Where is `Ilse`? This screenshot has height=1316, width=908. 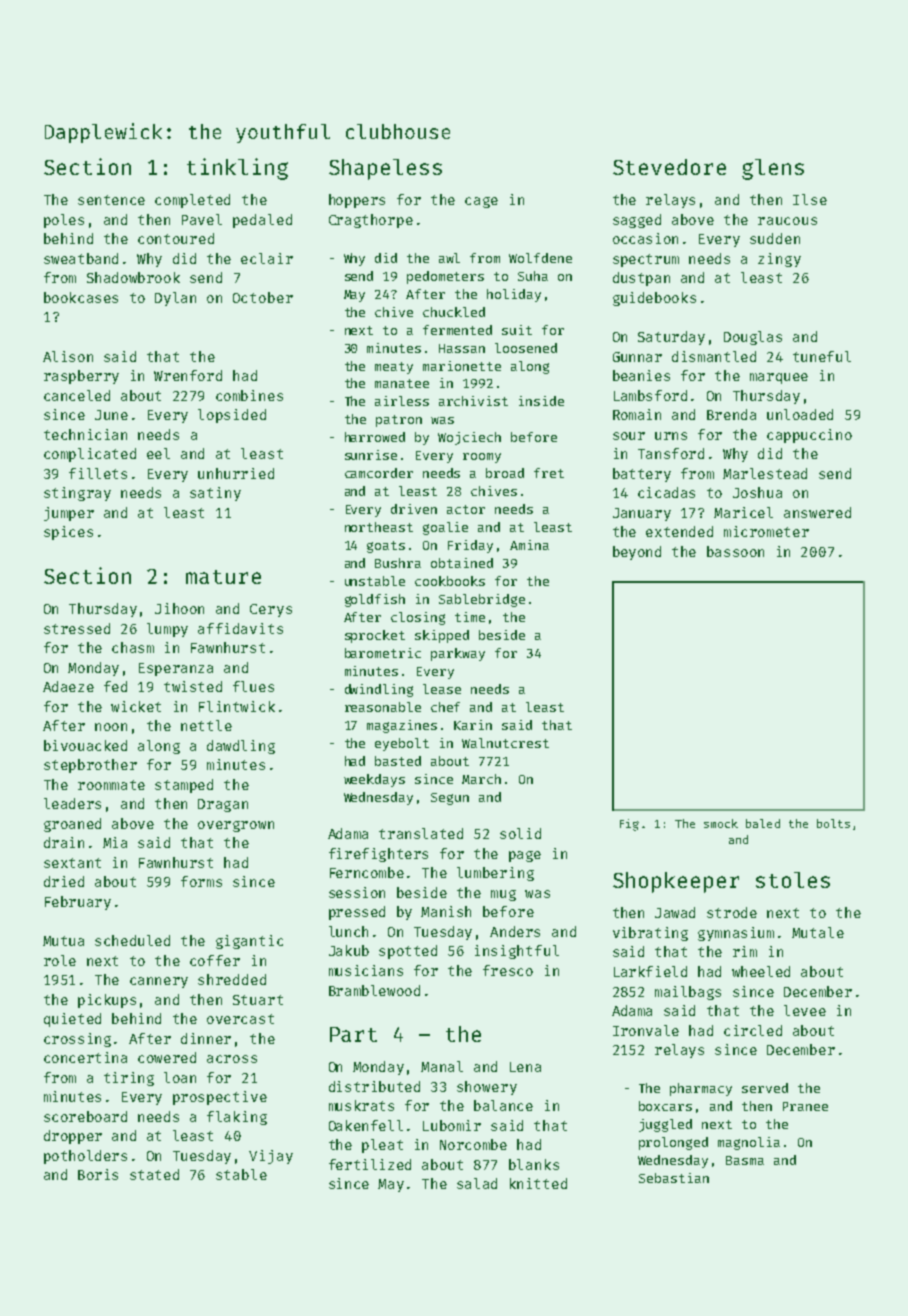
Ilse is located at coordinates (810, 199).
